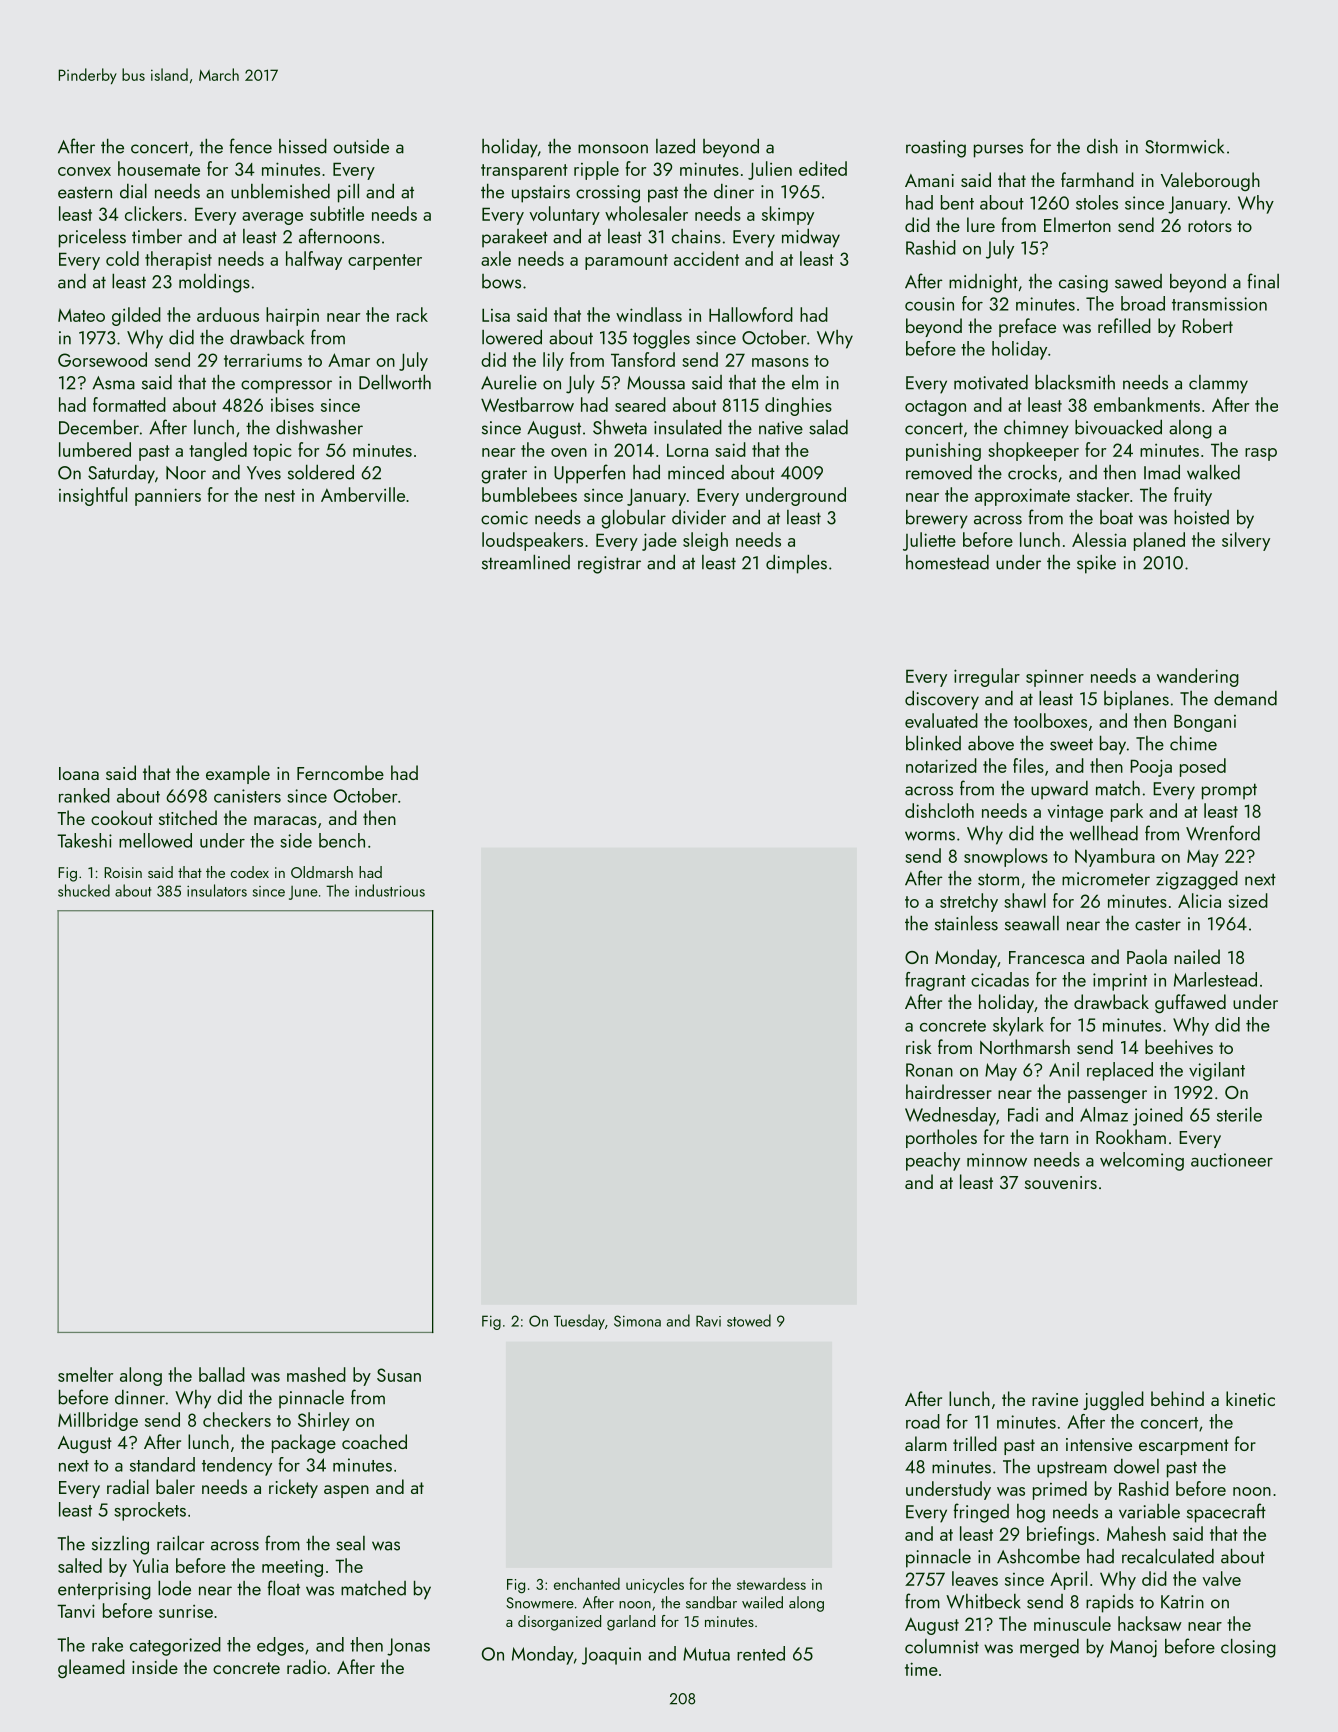  Describe the element at coordinates (696, 472) in the screenshot. I see `minced` at that location.
